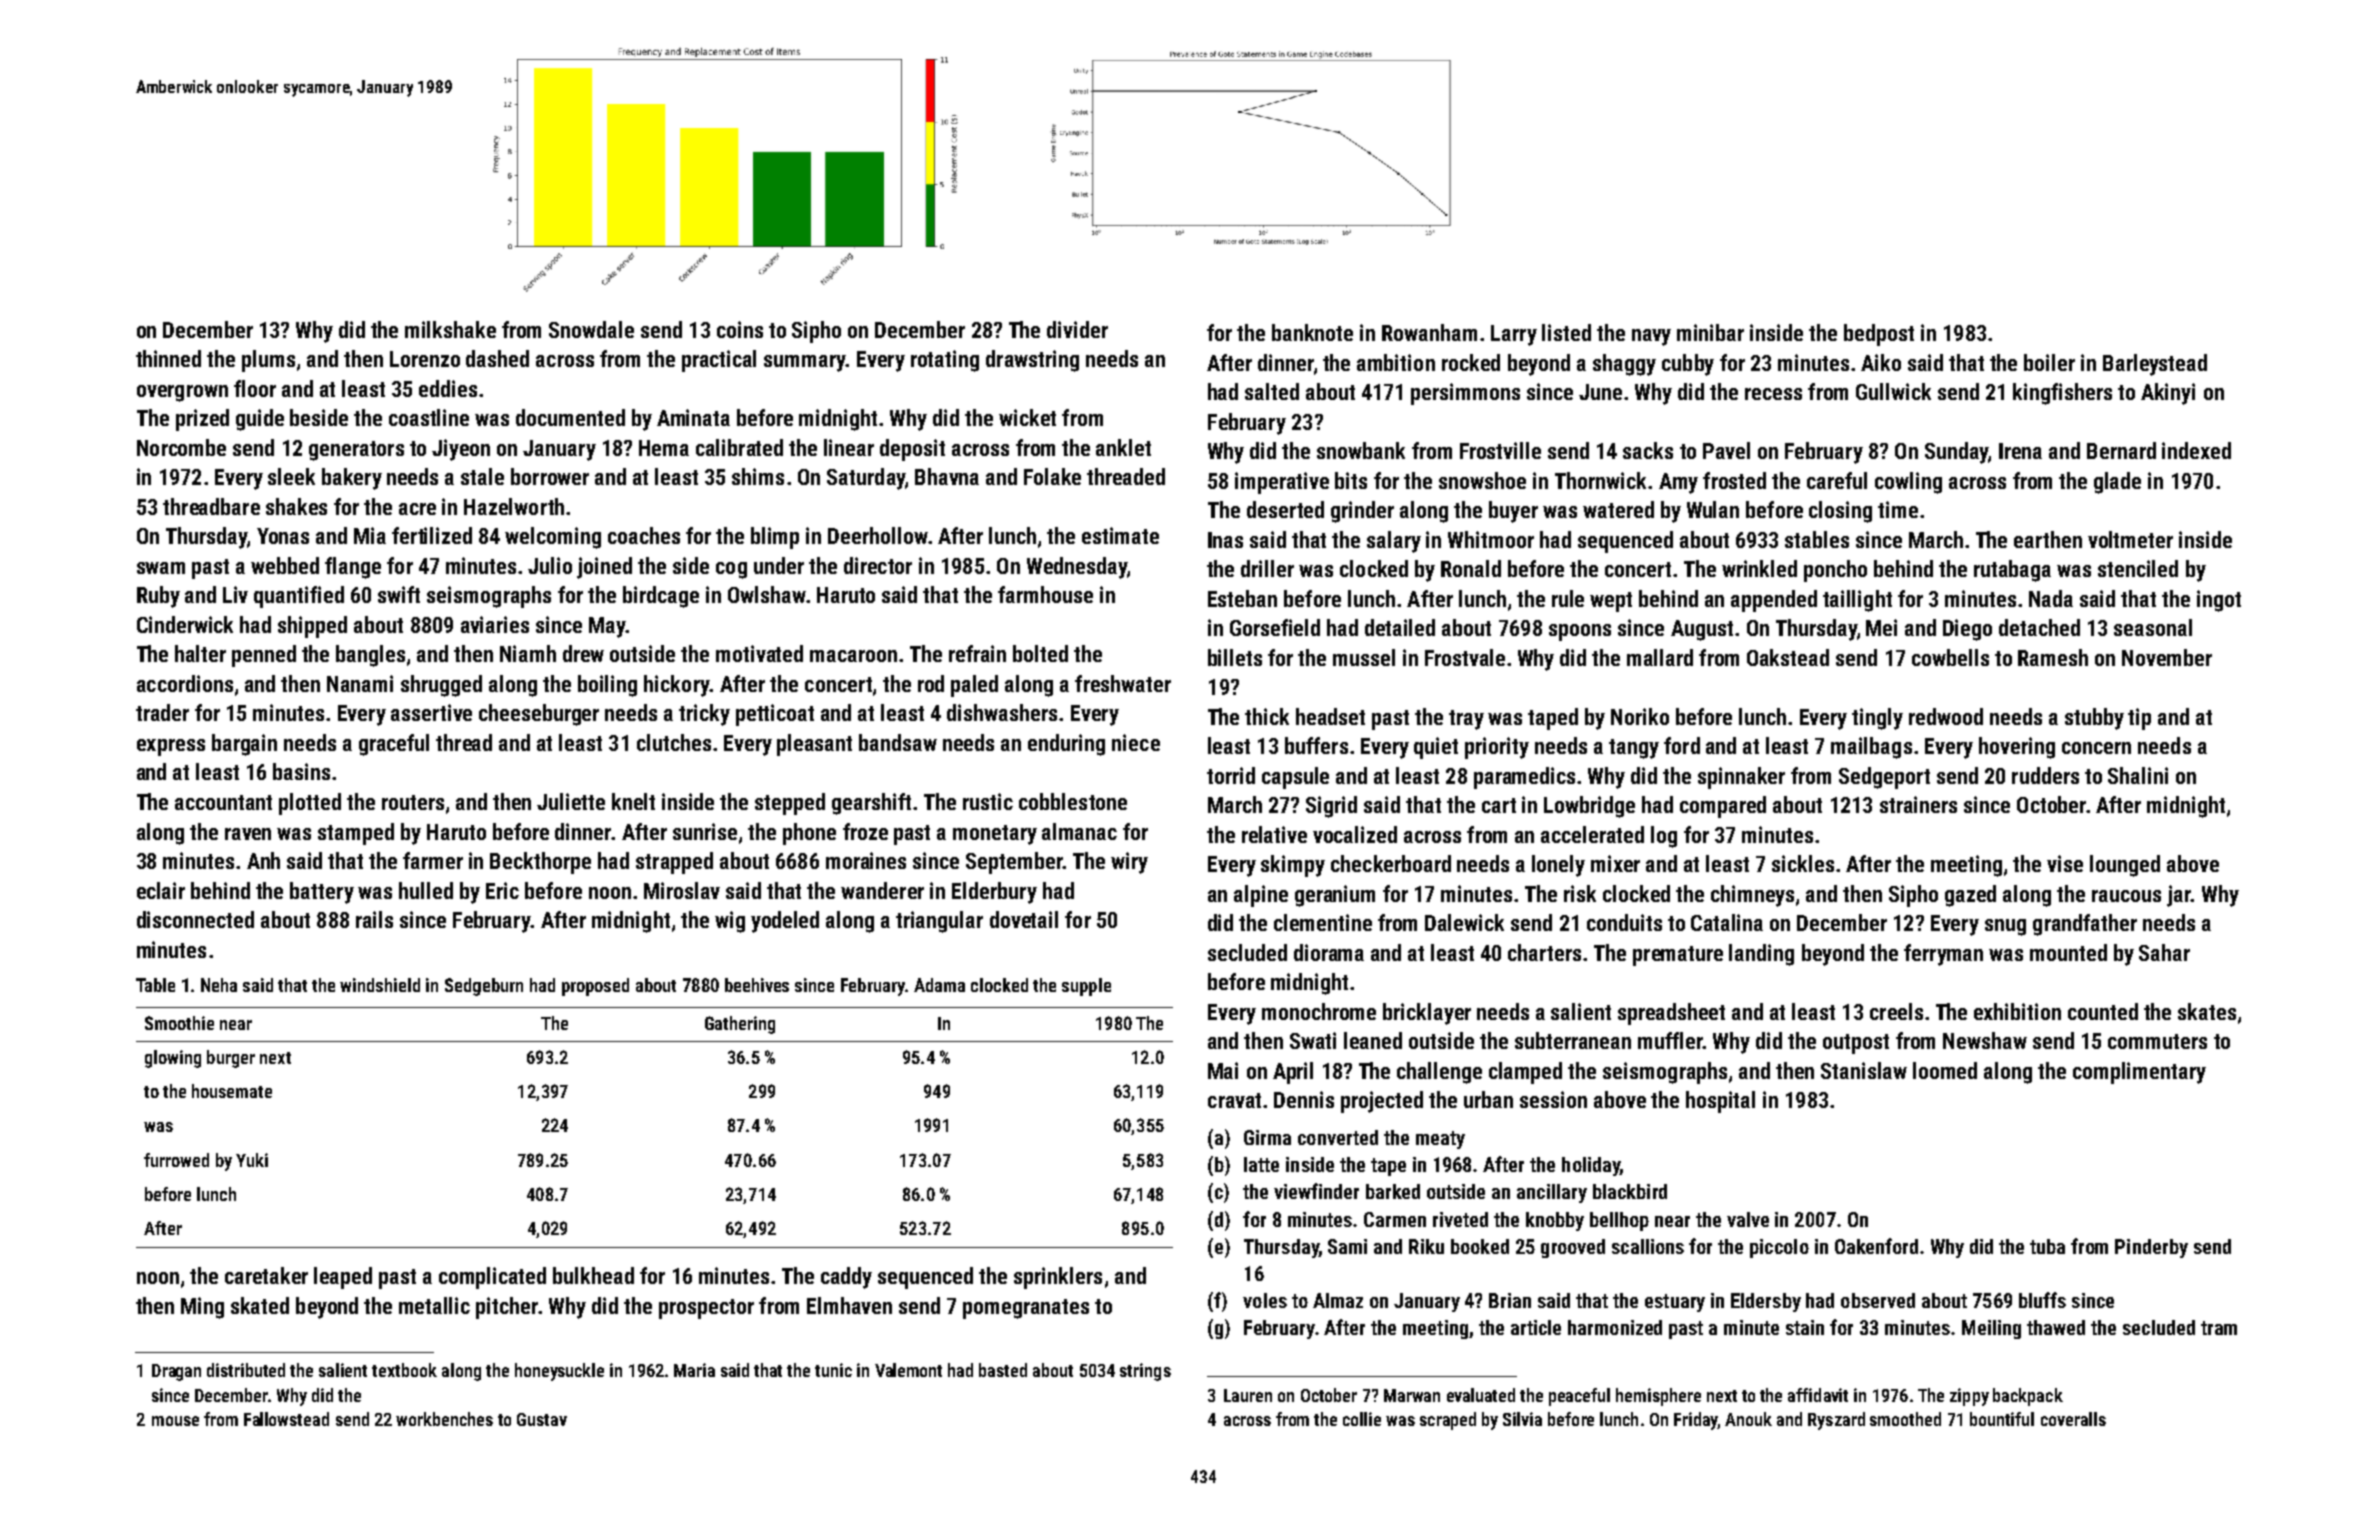  I want to click on latte, so click(1261, 1164).
